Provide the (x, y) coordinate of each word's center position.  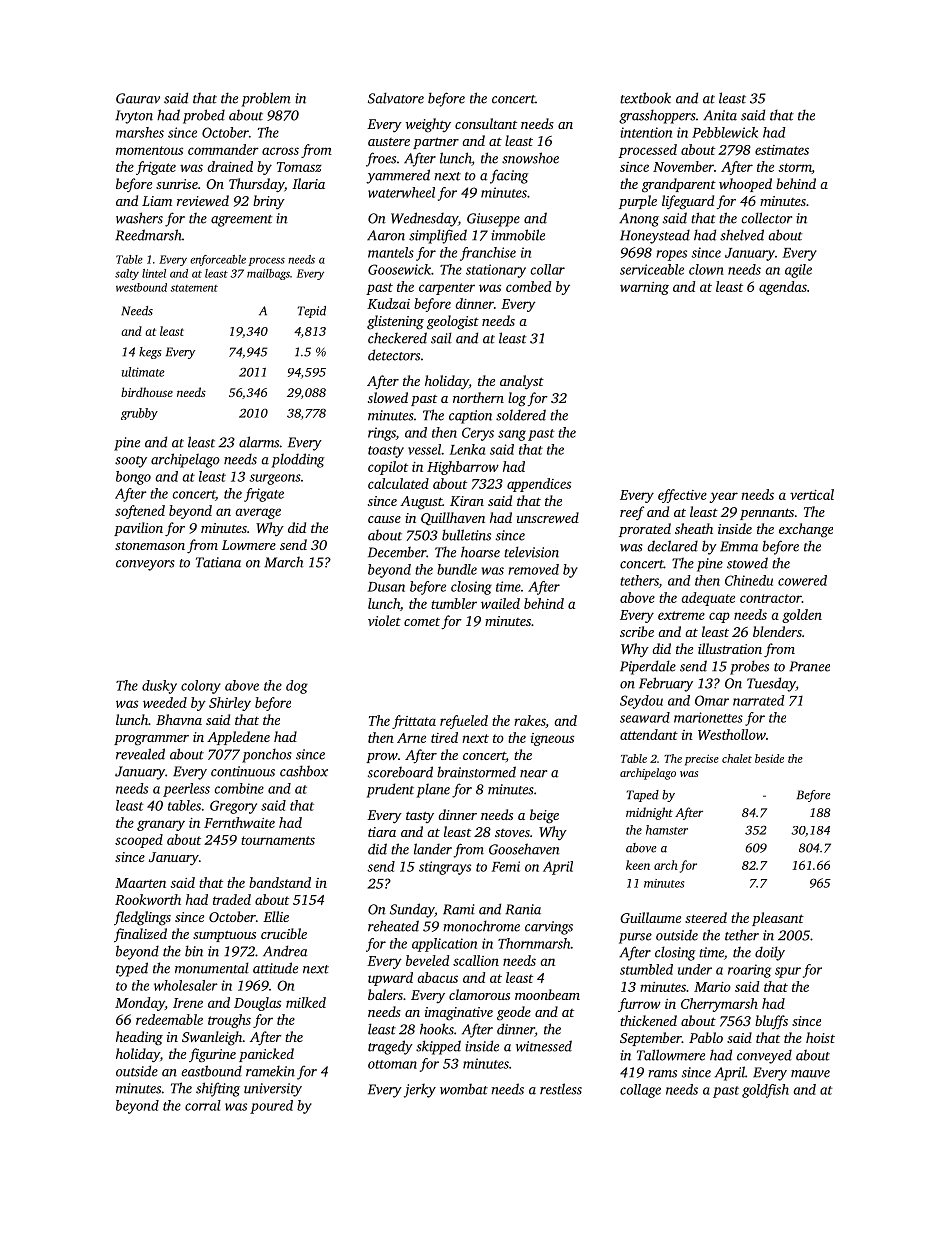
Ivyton (134, 117)
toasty (386, 452)
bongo (133, 478)
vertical (812, 494)
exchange (806, 530)
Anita (720, 115)
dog (297, 687)
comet (422, 622)
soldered (521, 415)
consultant (486, 123)
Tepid (312, 312)
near (533, 774)
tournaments (278, 840)
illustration (730, 648)
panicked (266, 1055)
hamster (667, 830)
